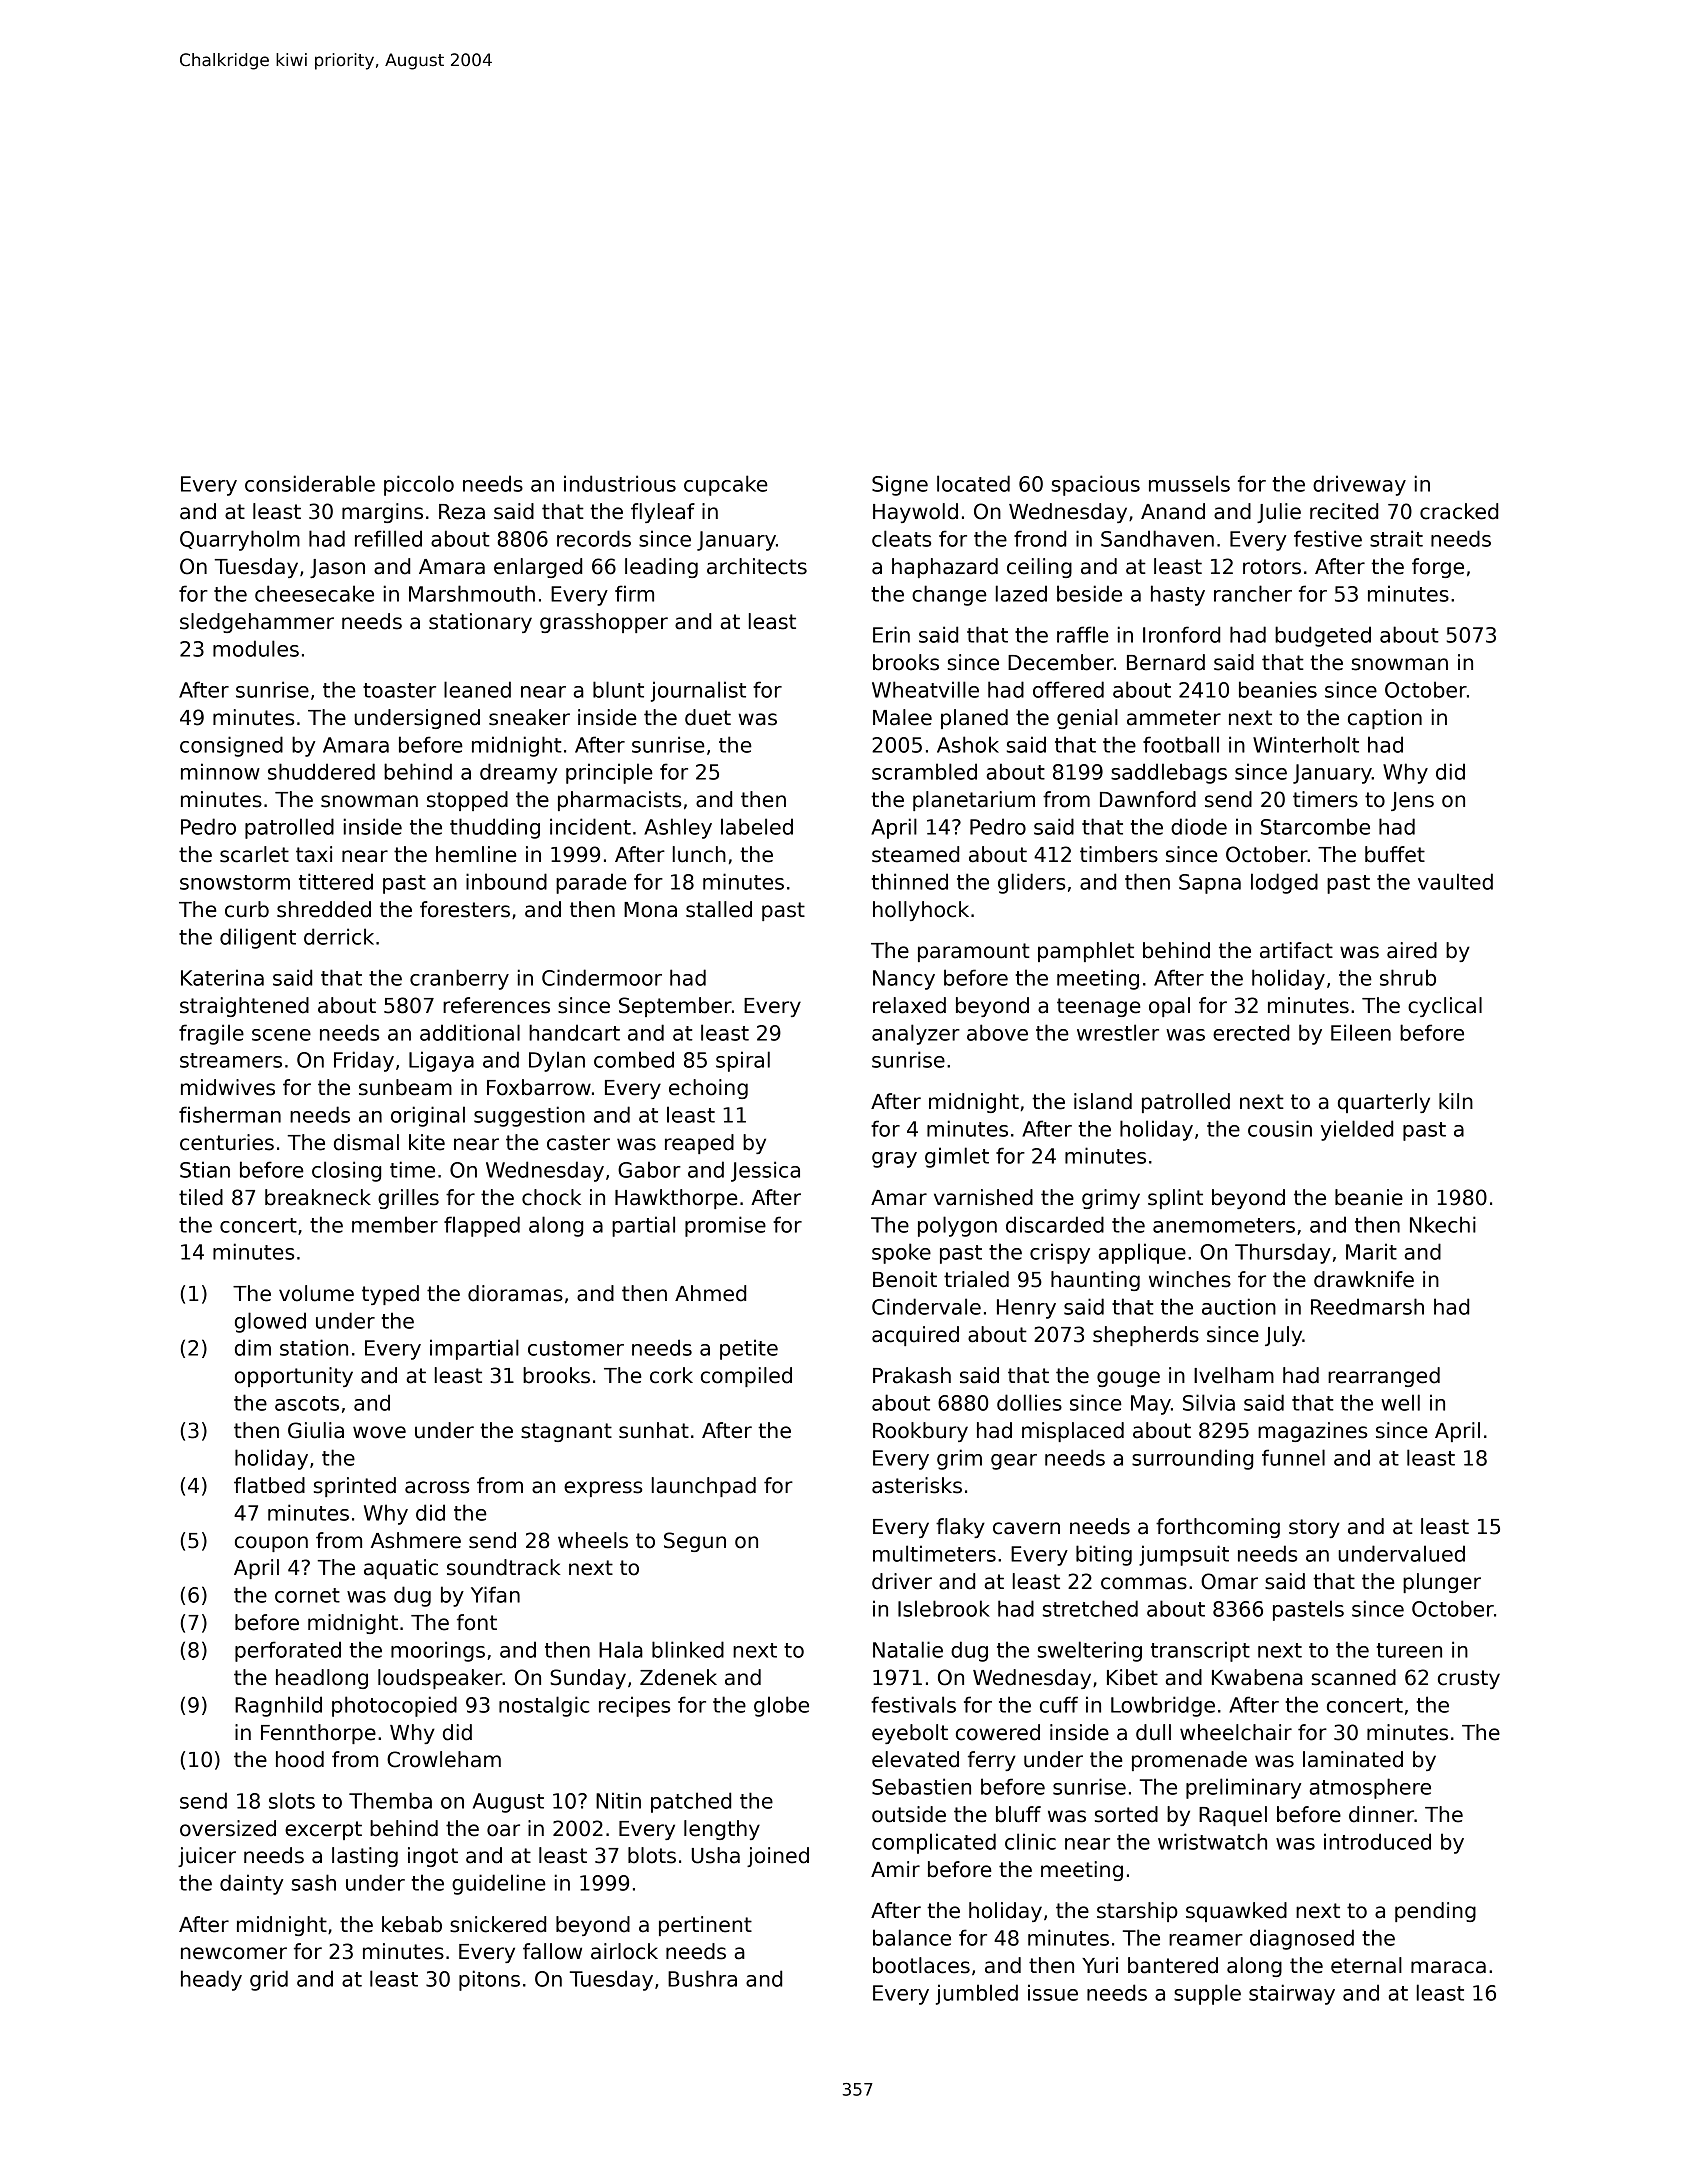 This screenshot has width=1683, height=2178. Describe the element at coordinates (506, 881) in the screenshot. I see `inbound` at that location.
